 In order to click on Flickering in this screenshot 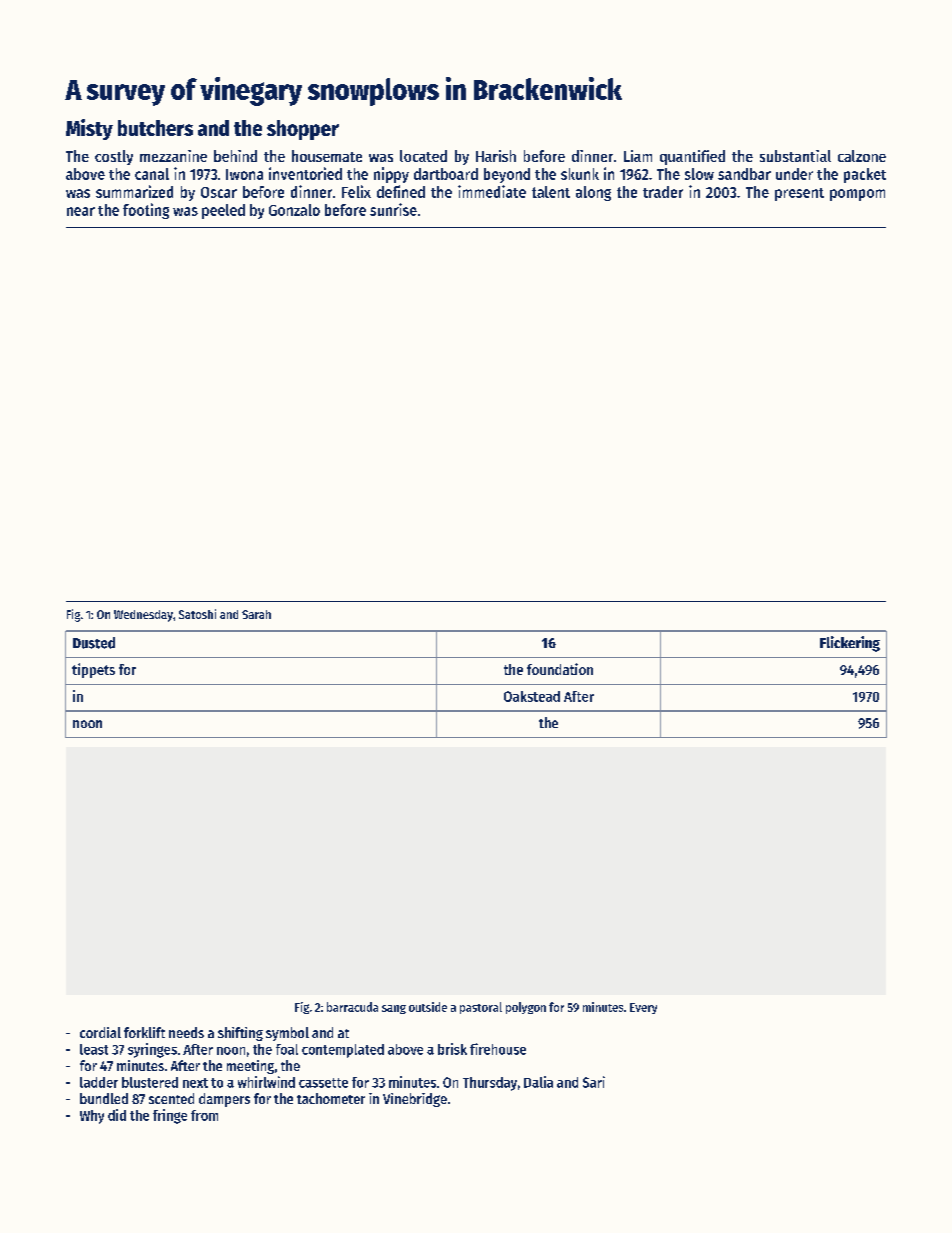, I will do `click(850, 644)`.
